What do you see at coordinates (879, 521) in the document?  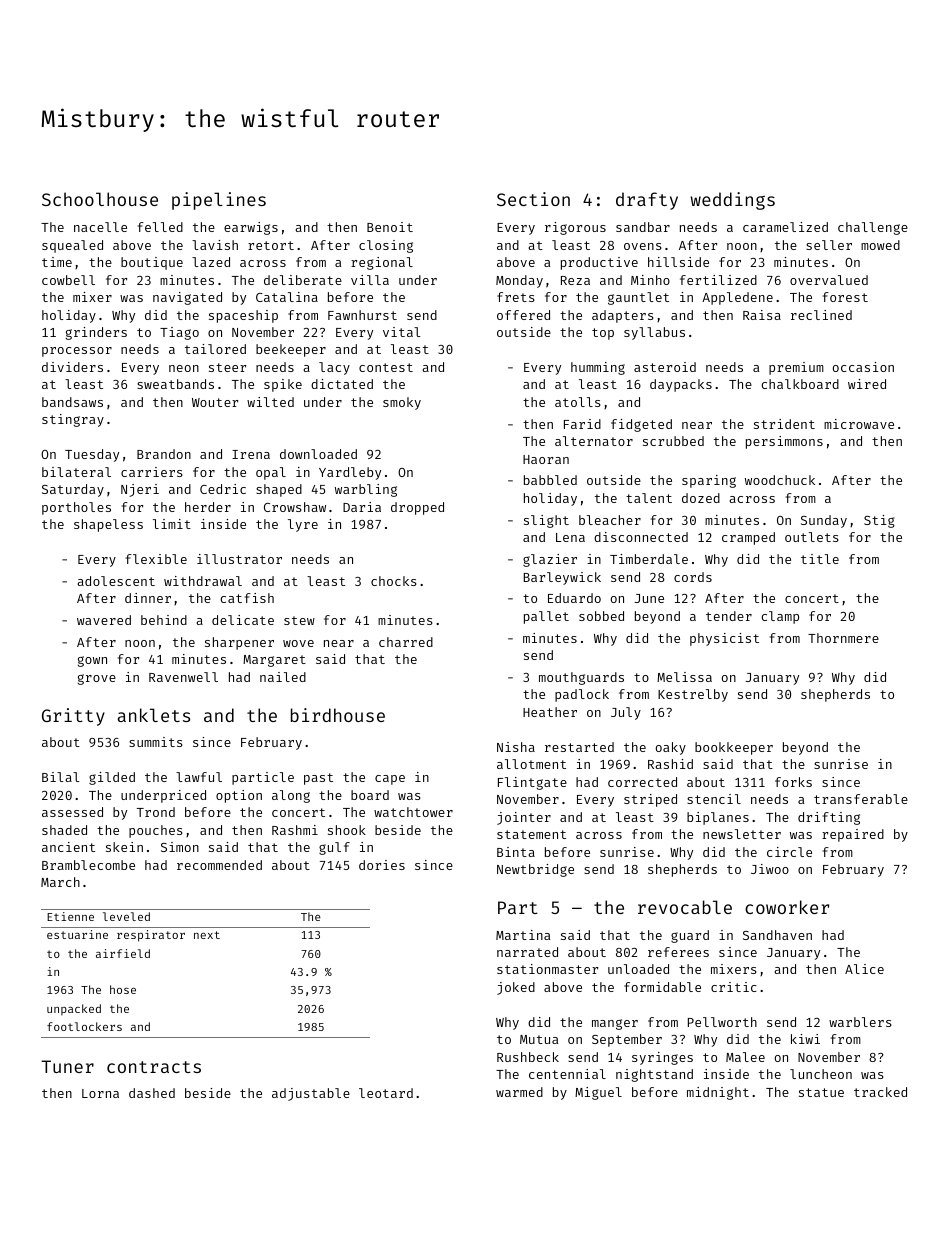 I see `Stig` at bounding box center [879, 521].
